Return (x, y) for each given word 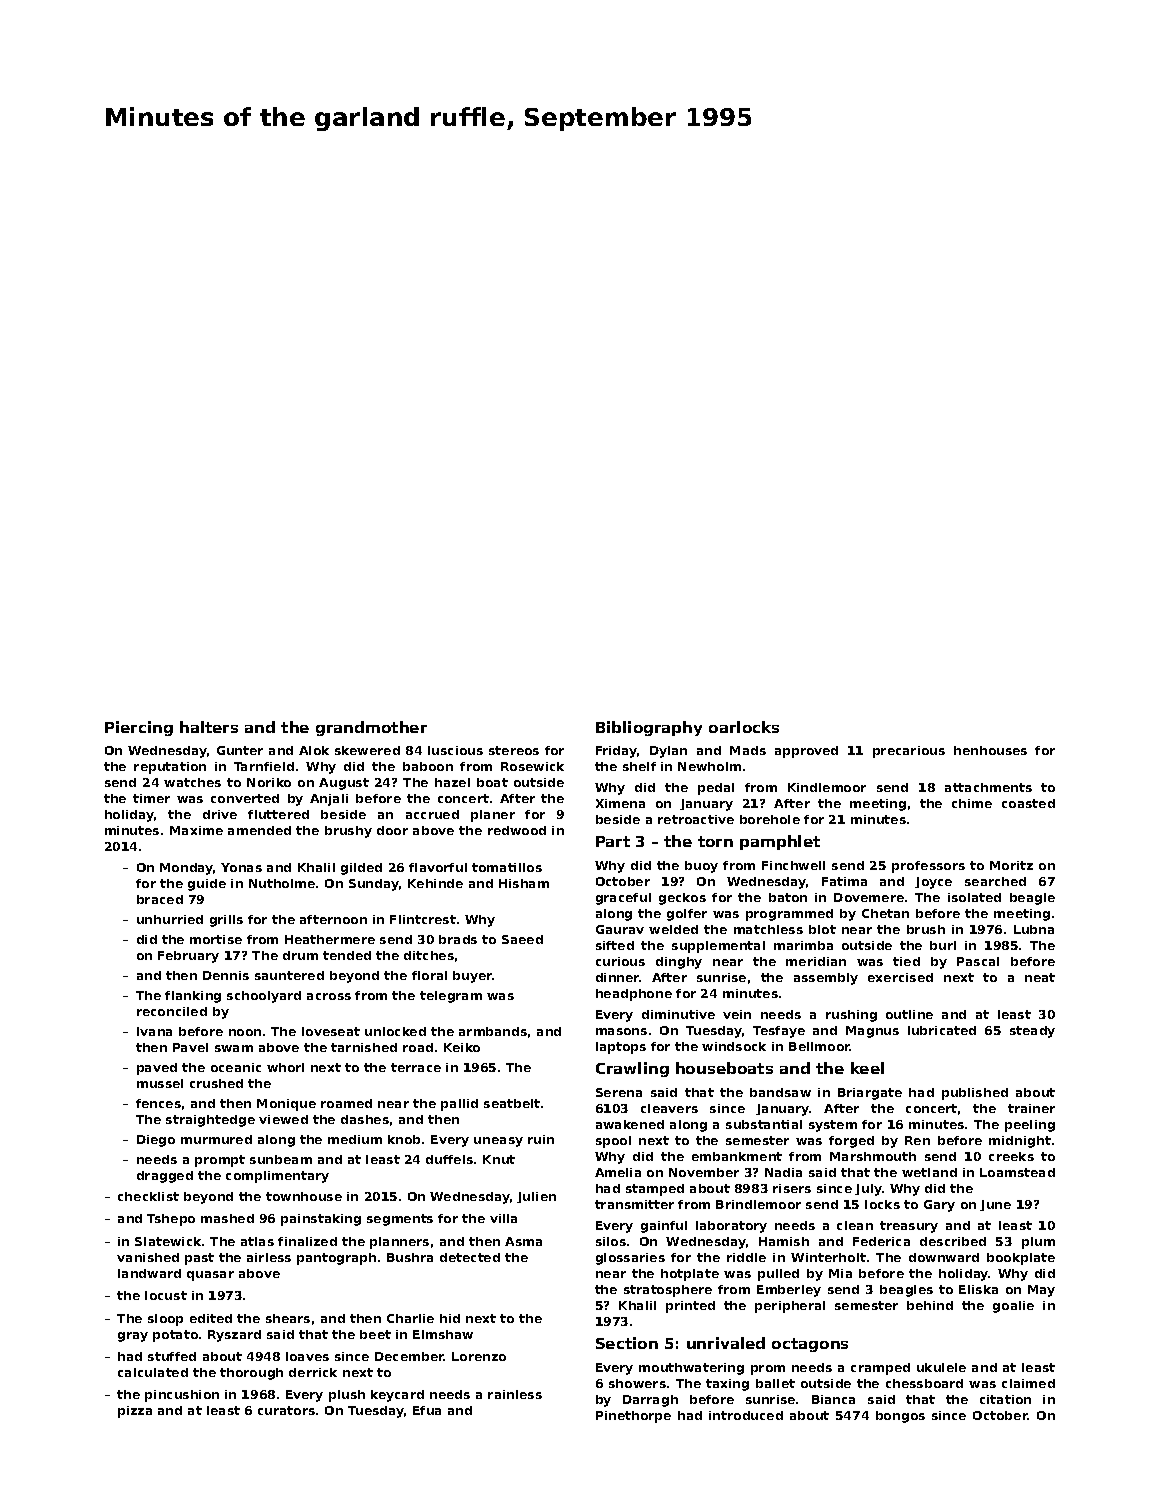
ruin (541, 1139)
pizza (135, 1412)
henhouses (990, 750)
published (975, 1094)
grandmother (371, 728)
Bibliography (649, 728)
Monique (286, 1105)
